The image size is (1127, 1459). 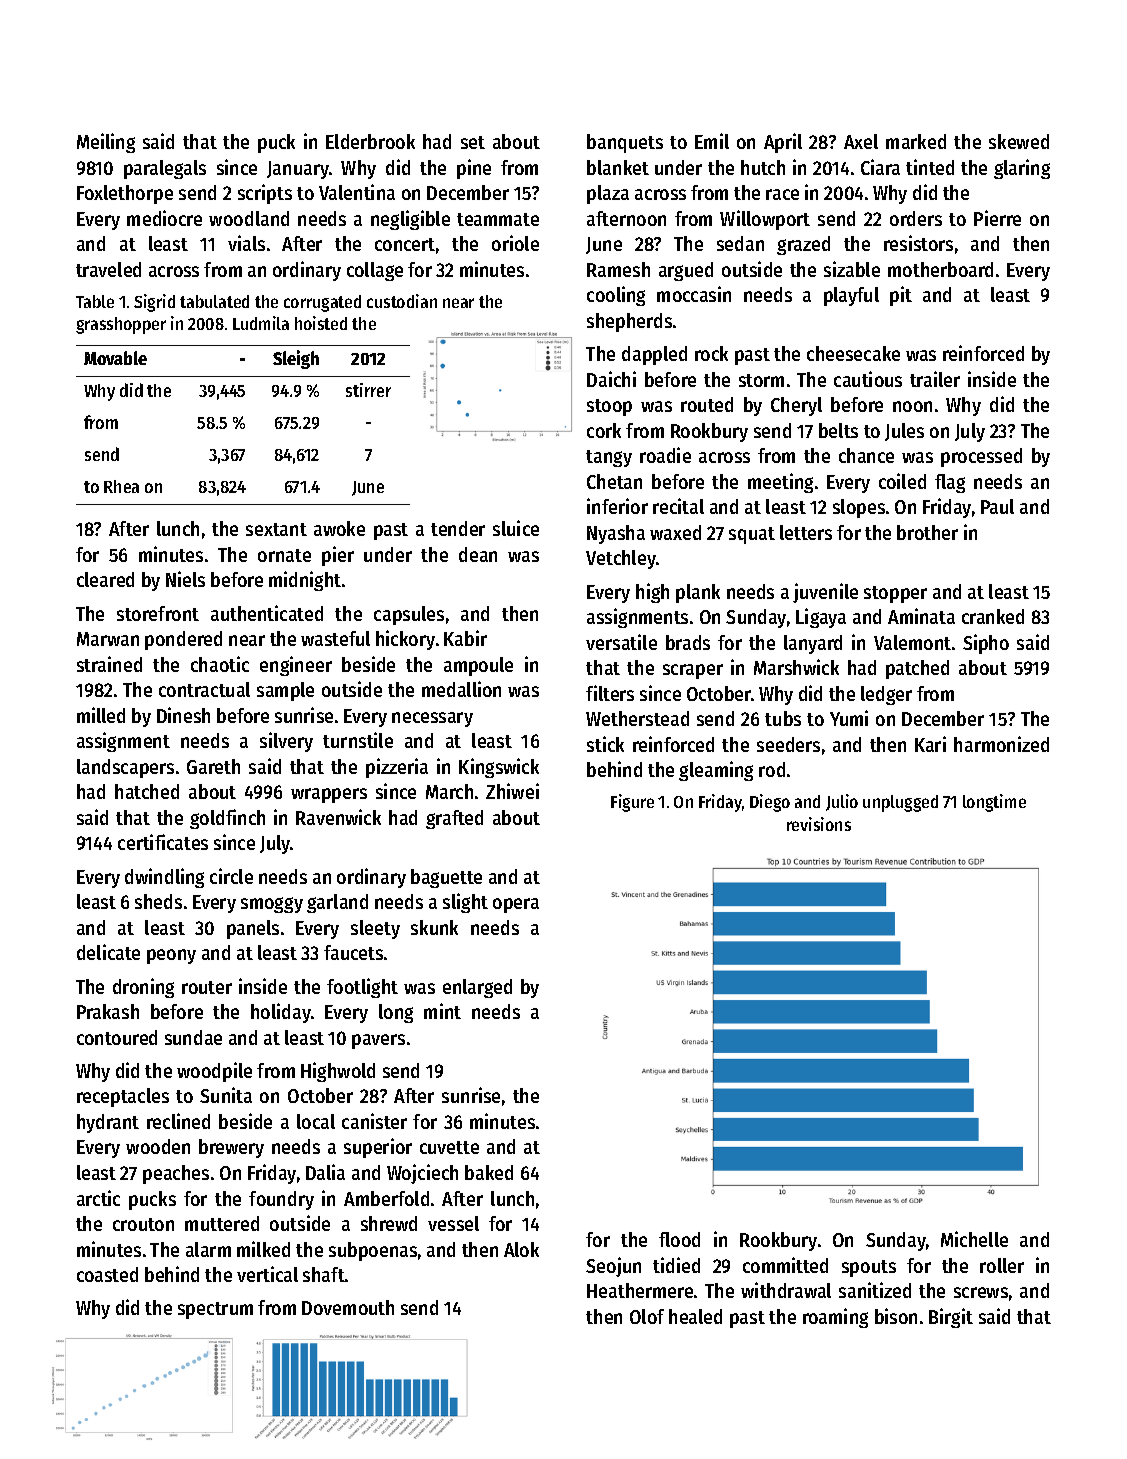 I want to click on arctic, so click(x=98, y=1198).
